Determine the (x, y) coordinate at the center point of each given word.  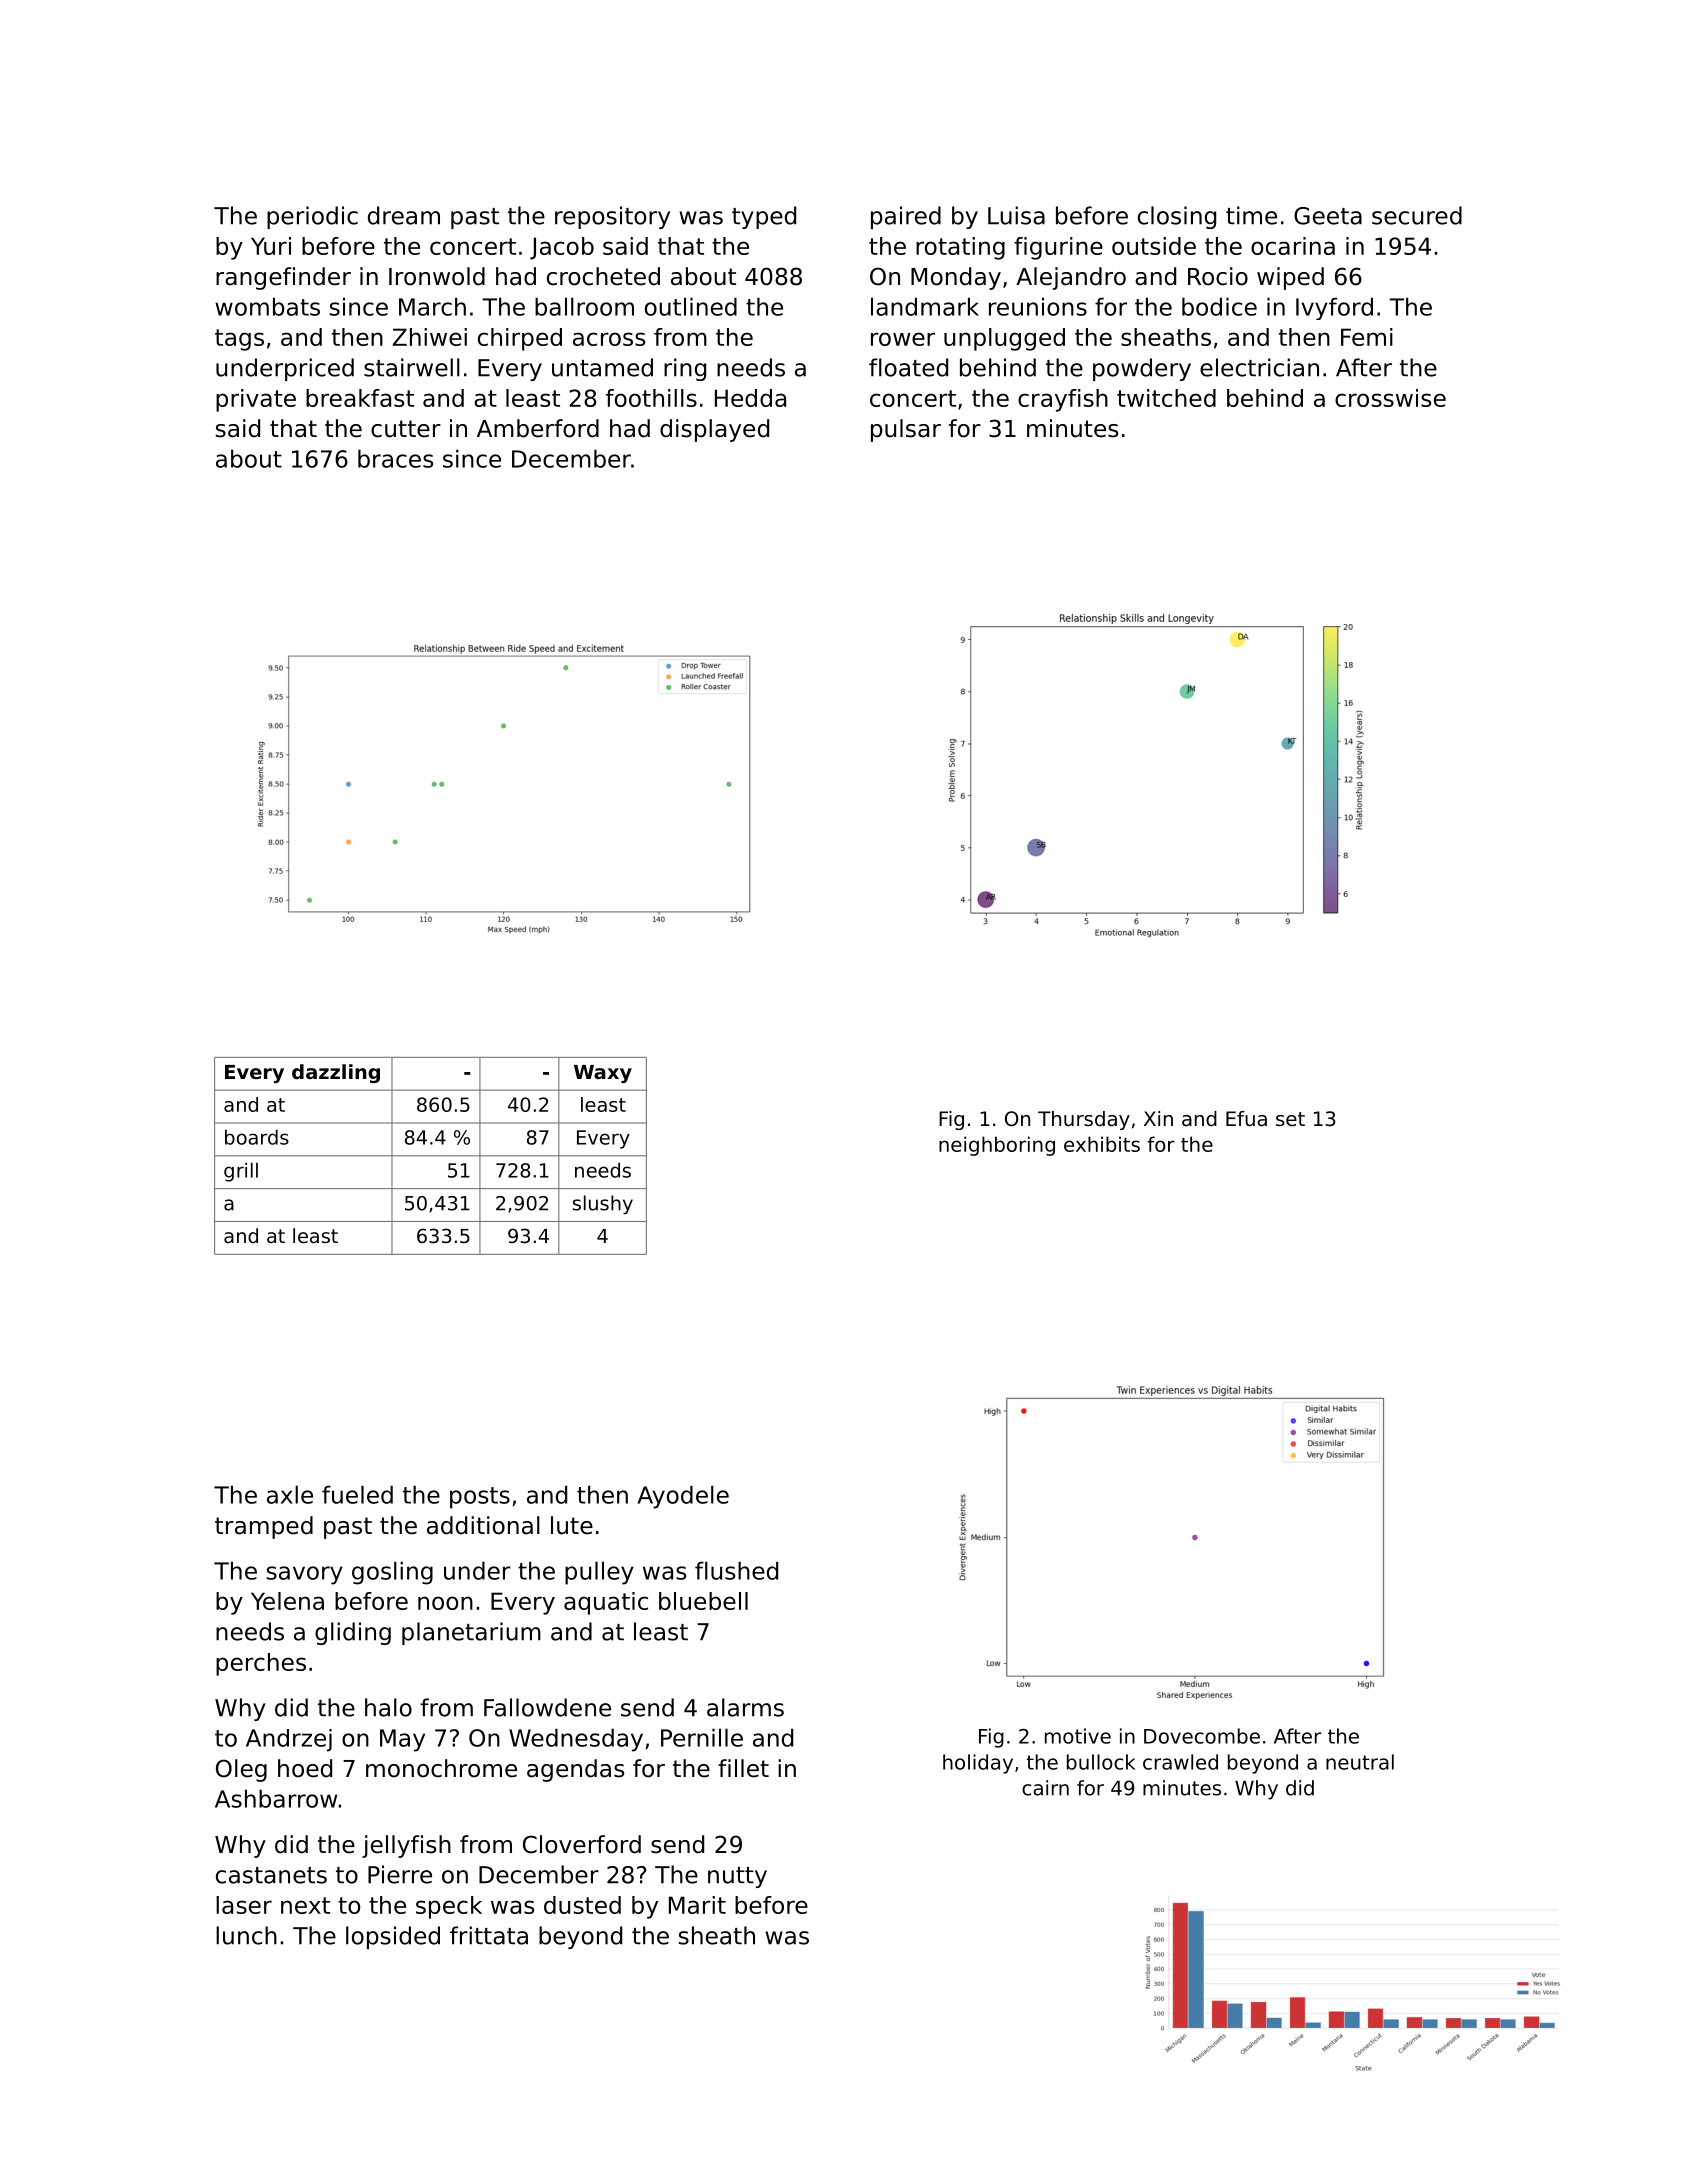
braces (395, 458)
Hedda (750, 398)
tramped (264, 1527)
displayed (714, 430)
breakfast (360, 398)
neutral (1360, 1762)
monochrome (441, 1768)
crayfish (1063, 400)
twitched (1166, 398)
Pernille (702, 1737)
